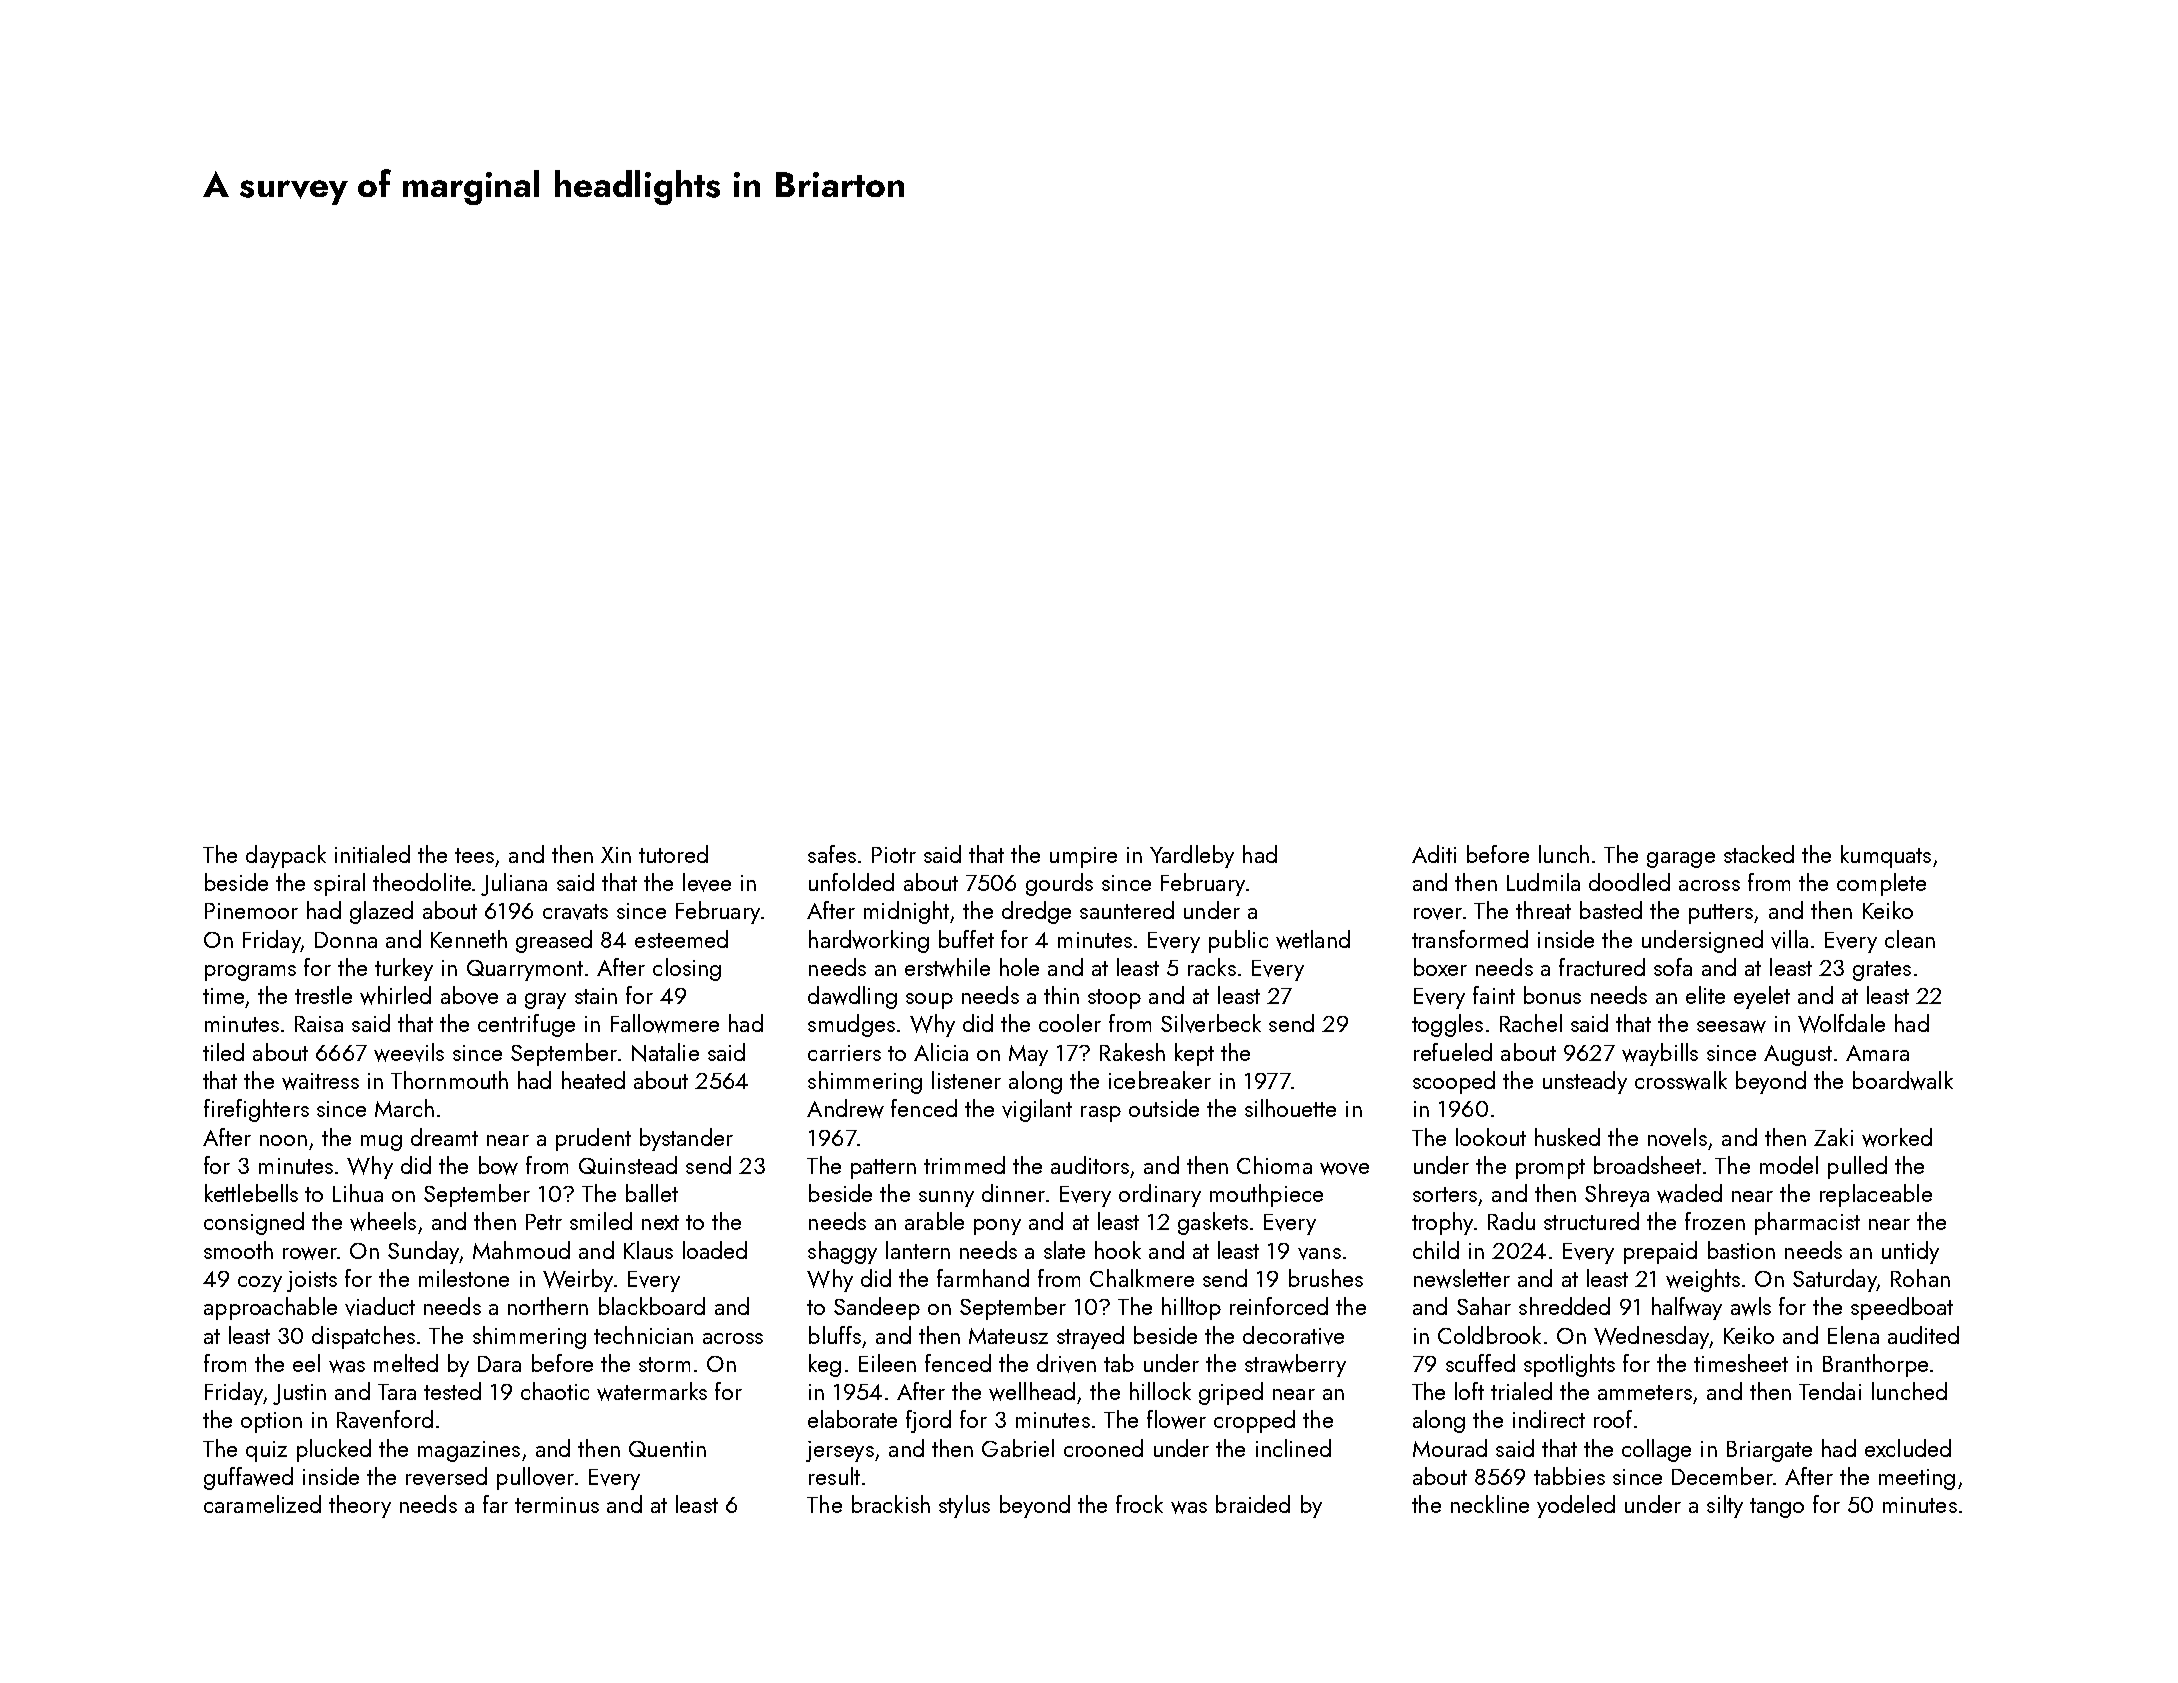 The height and width of the screenshot is (1683, 2178). I want to click on crosswalk, so click(1681, 1080).
